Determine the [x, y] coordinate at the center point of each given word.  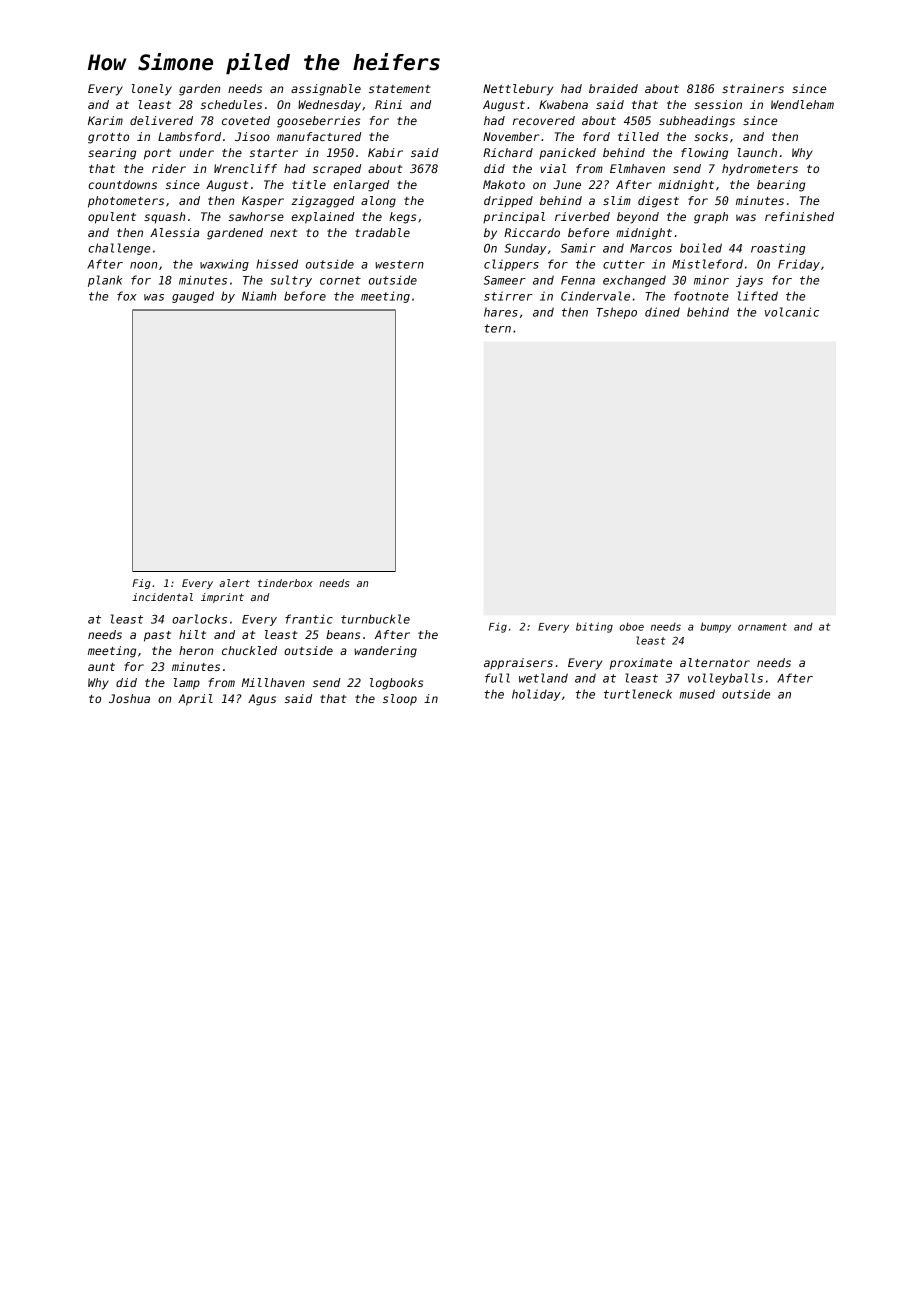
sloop [400, 700]
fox [127, 296]
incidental [162, 597]
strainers [753, 88]
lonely [151, 90]
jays [749, 281]
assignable [326, 90]
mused [697, 694]
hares [501, 312]
